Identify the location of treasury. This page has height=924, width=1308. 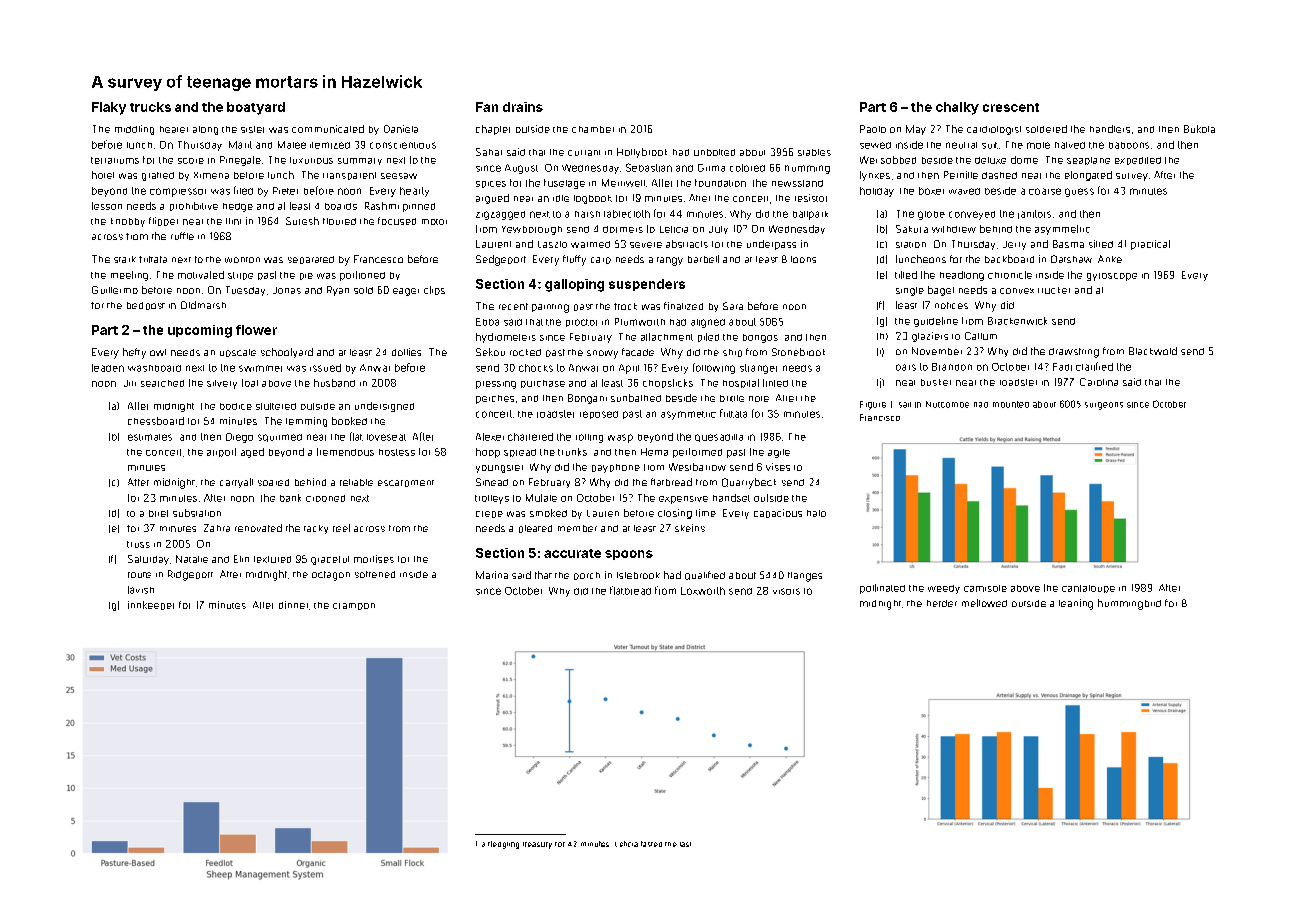
(537, 845).
